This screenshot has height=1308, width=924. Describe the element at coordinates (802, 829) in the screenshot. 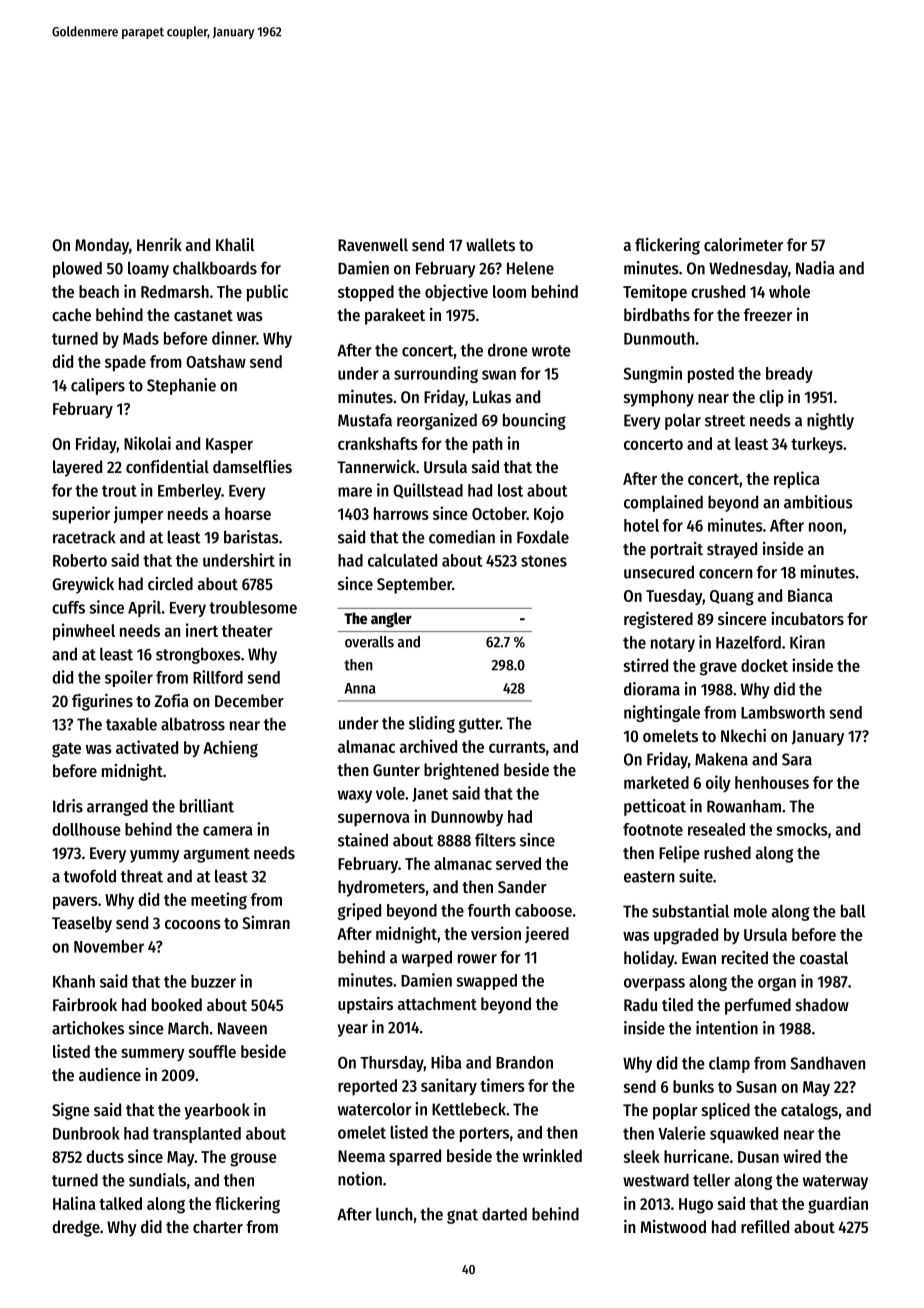

I see `smocks` at that location.
